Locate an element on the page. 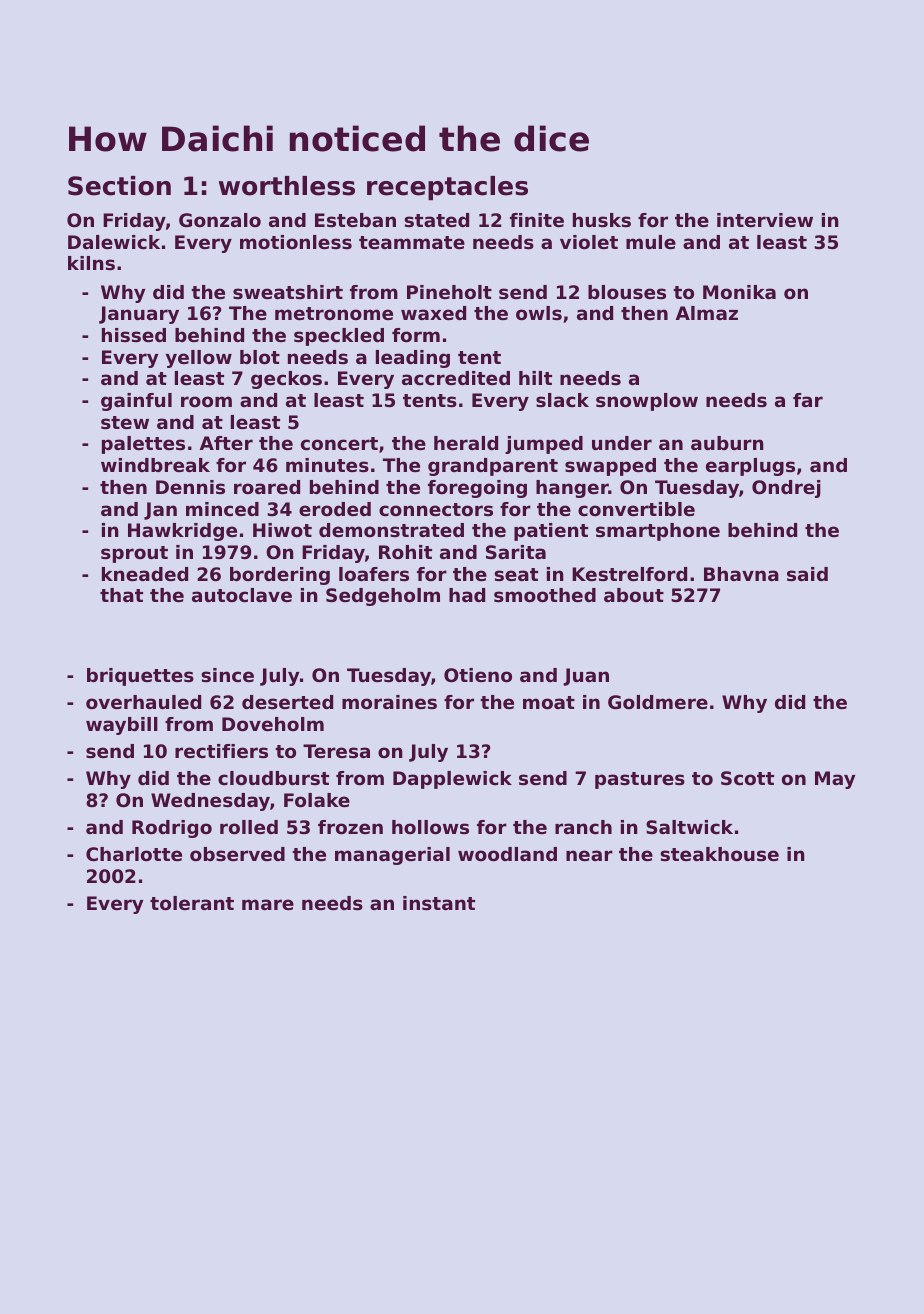 Image resolution: width=924 pixels, height=1314 pixels. owls is located at coordinates (539, 313).
